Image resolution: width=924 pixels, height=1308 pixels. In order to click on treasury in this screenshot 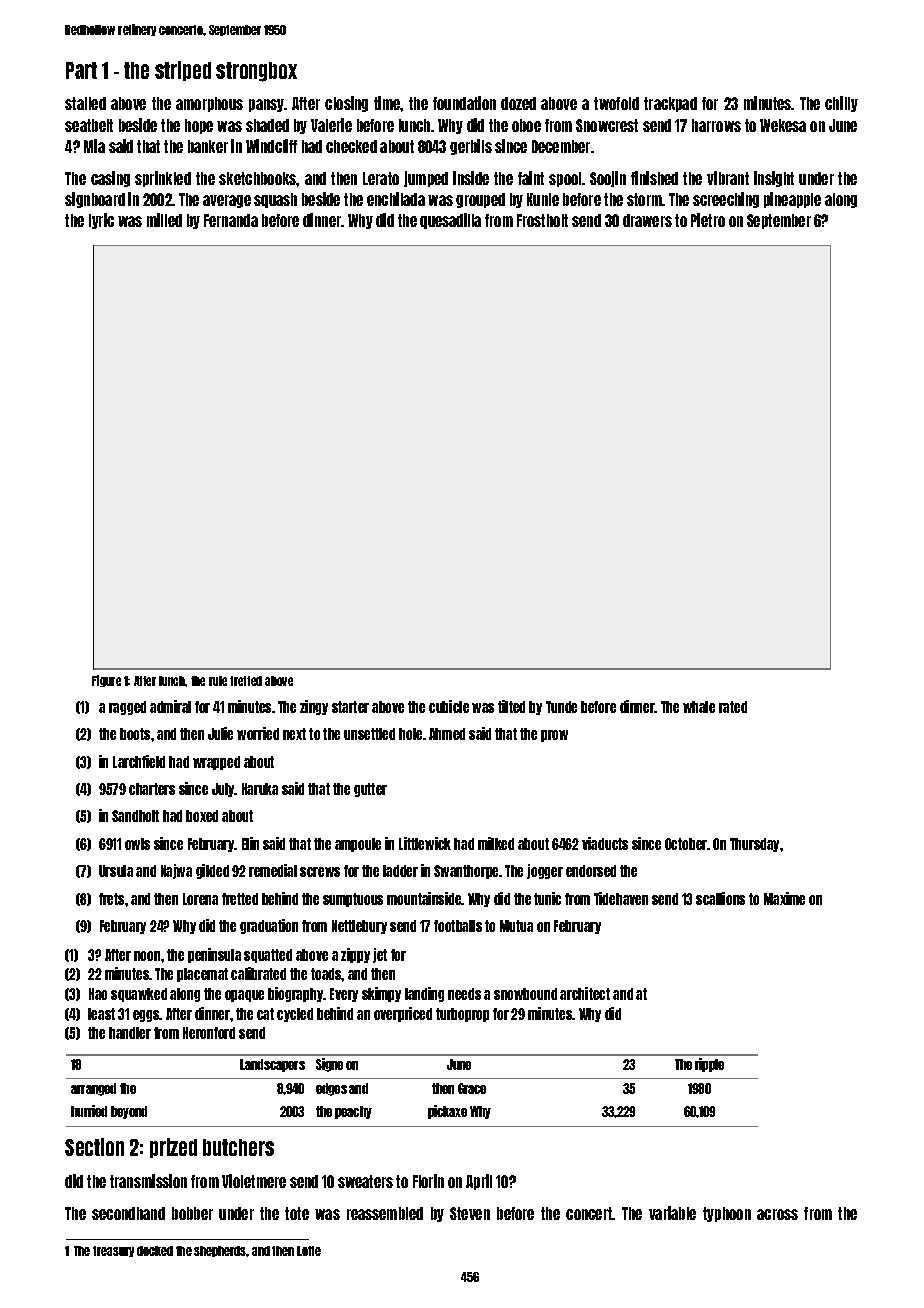, I will do `click(113, 1251)`.
